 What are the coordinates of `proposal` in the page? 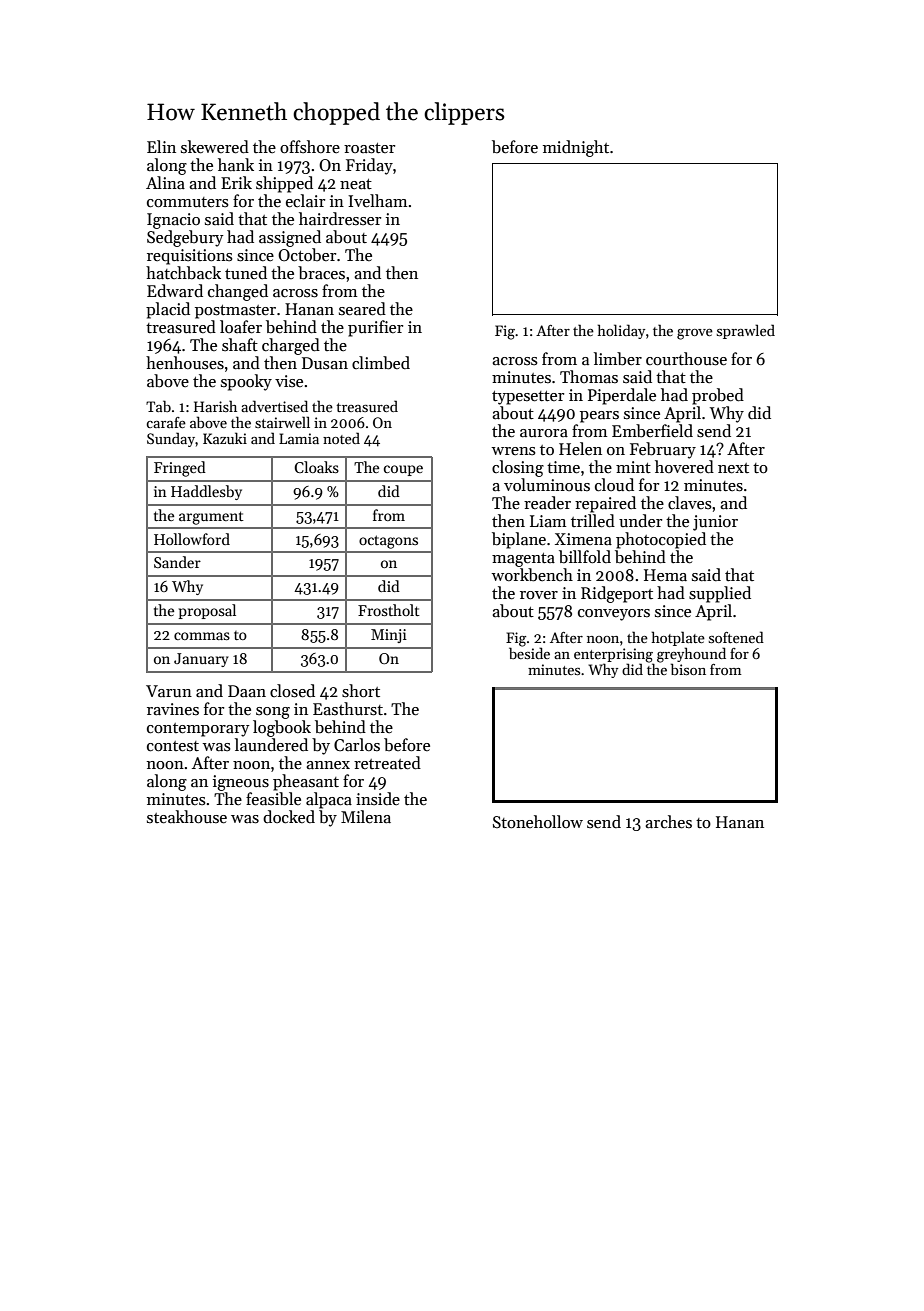 It's located at (207, 611).
